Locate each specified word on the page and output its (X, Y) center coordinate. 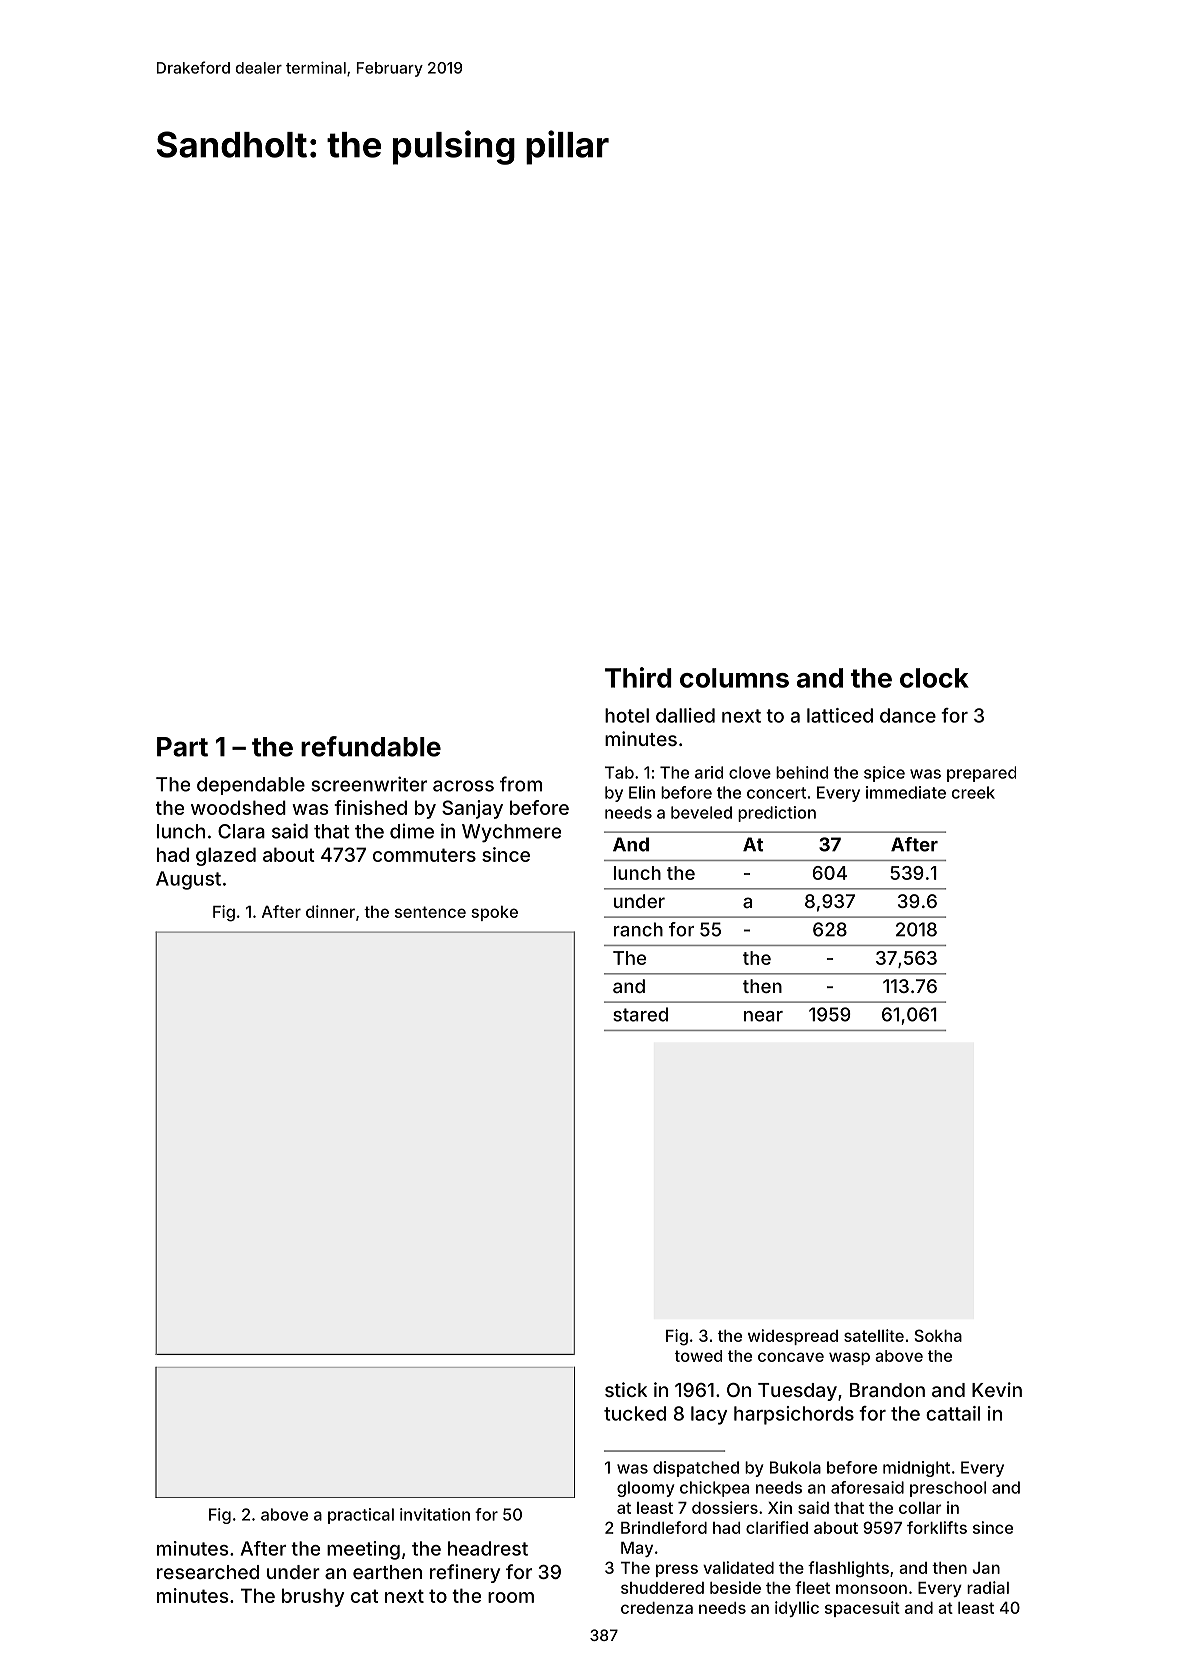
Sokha (938, 1335)
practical (361, 1516)
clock (934, 678)
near (763, 1016)
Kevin (997, 1389)
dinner (330, 911)
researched (208, 1572)
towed (698, 1356)
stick (626, 1389)
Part (182, 747)
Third (638, 677)
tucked (635, 1413)
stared (640, 1014)
